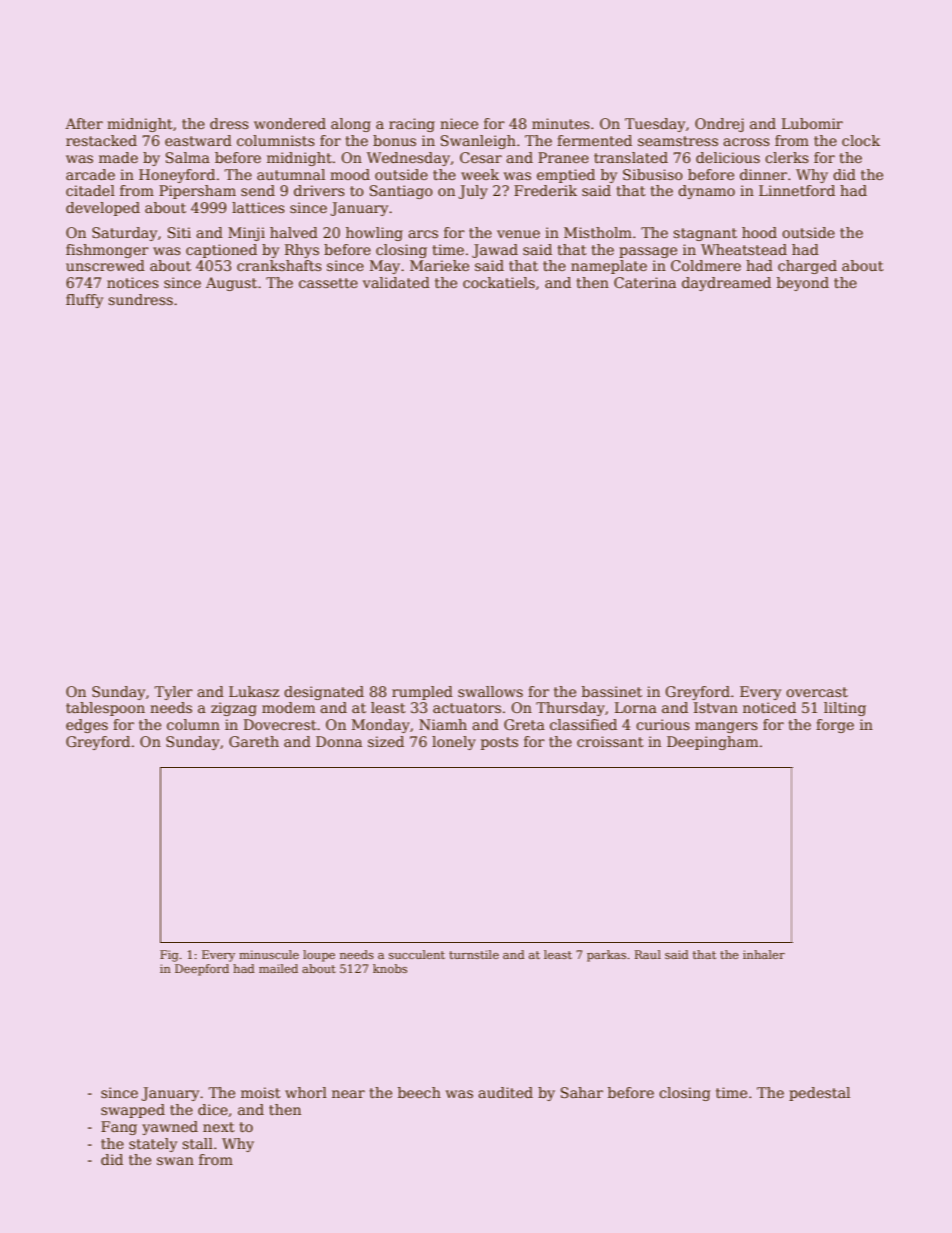 This page has width=952, height=1233. What do you see at coordinates (518, 234) in the page?
I see `venue` at bounding box center [518, 234].
